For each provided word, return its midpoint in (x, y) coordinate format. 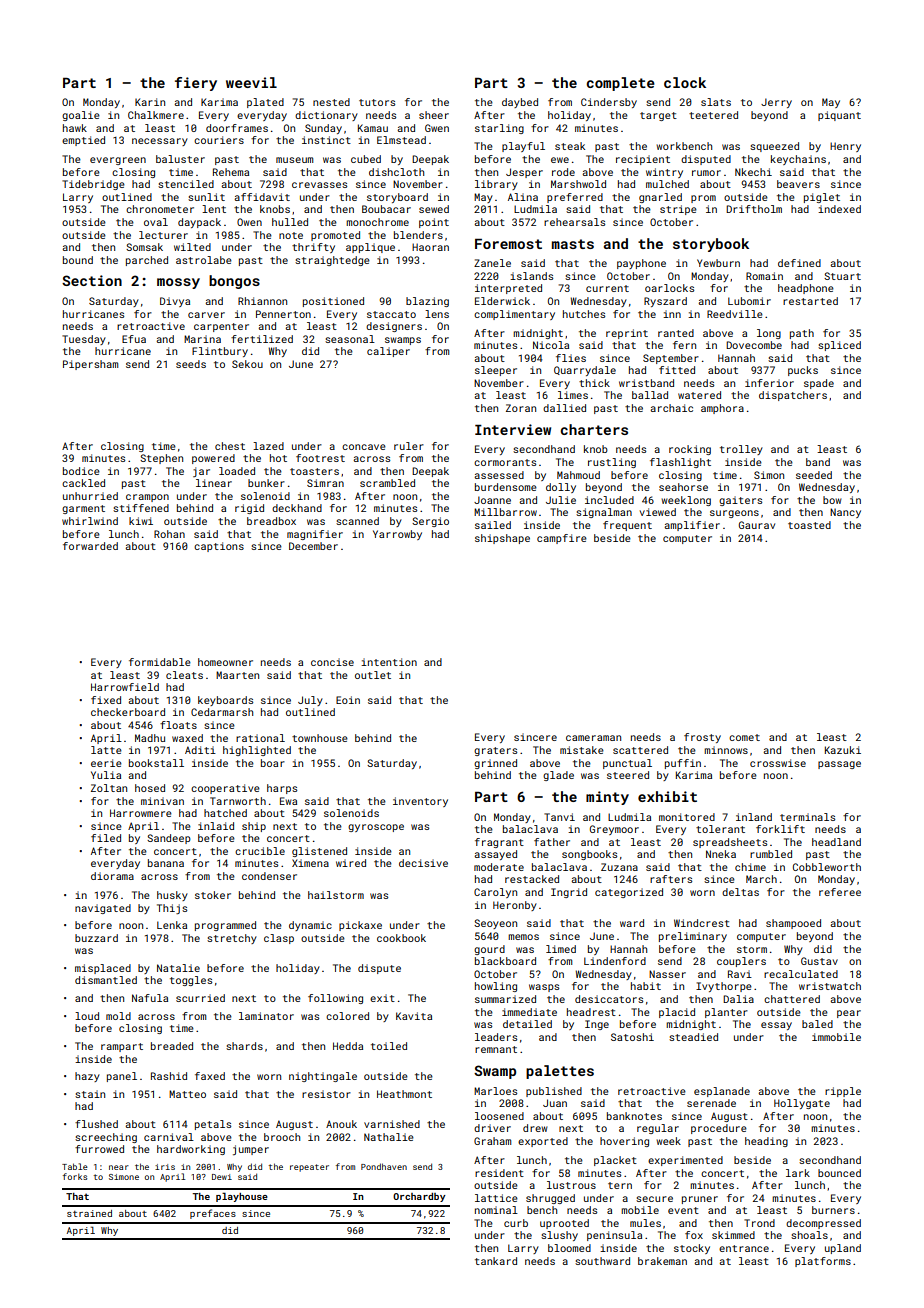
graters (495, 751)
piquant (839, 116)
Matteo (187, 1094)
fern (684, 345)
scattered (640, 750)
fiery (196, 84)
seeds (191, 364)
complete (620, 84)
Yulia (106, 775)
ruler (409, 446)
